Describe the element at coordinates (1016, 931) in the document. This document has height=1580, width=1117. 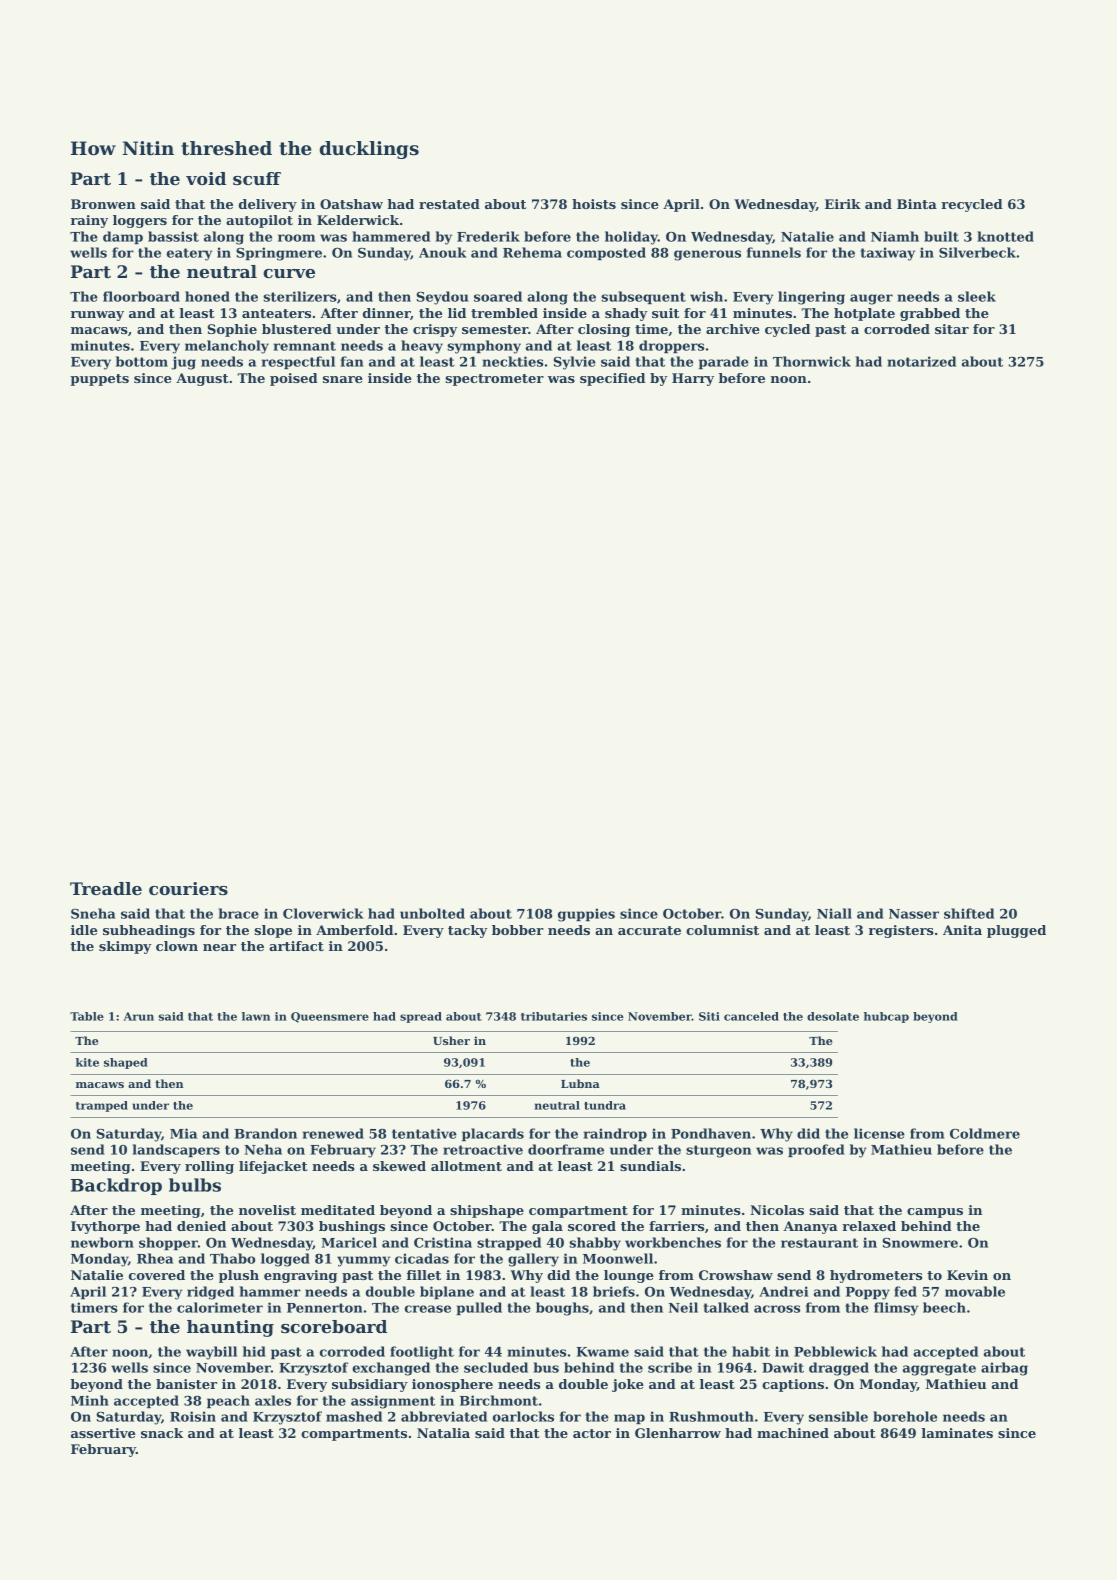
I see `plugged` at that location.
